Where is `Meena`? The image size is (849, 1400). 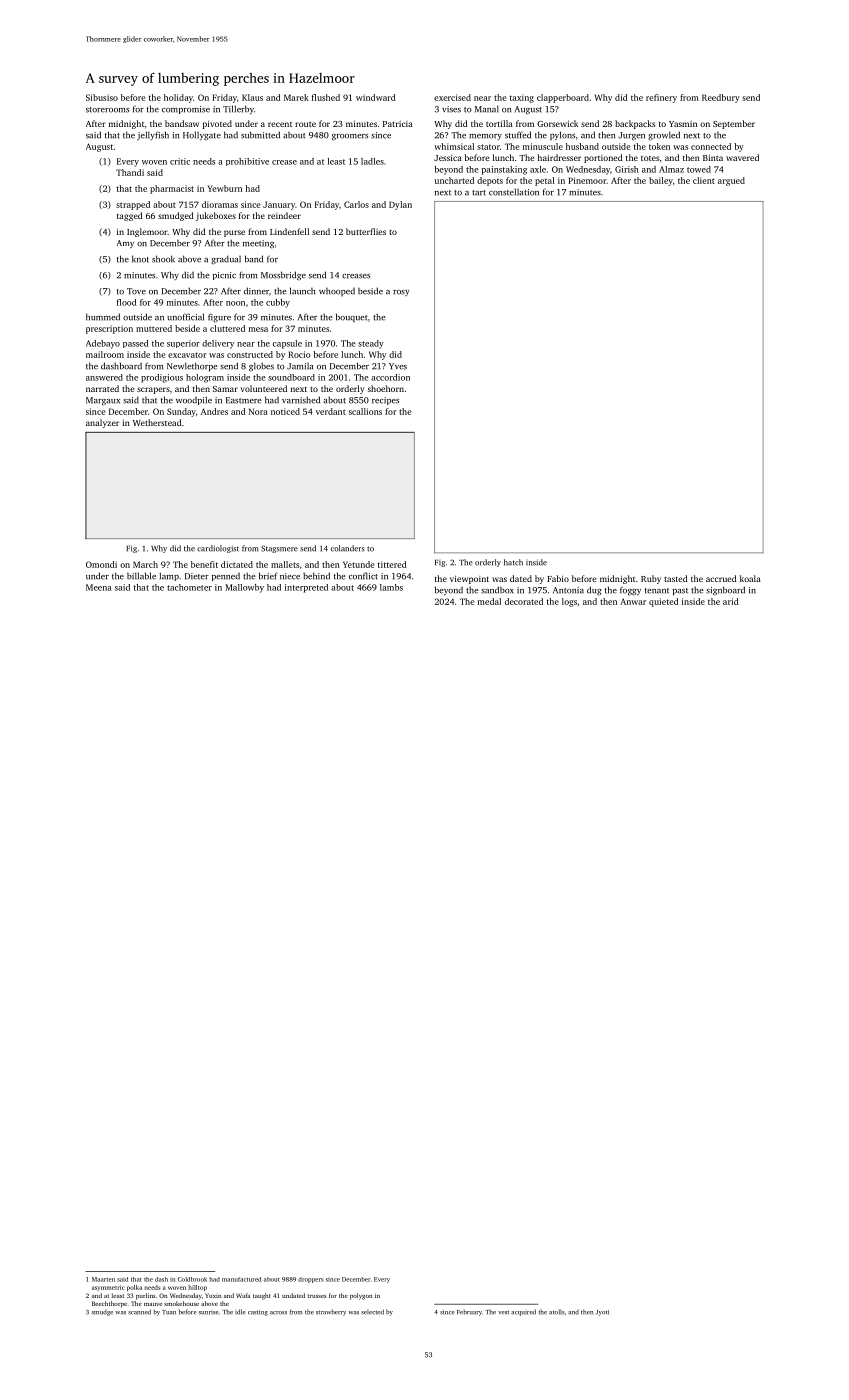
Meena is located at coordinates (99, 587).
